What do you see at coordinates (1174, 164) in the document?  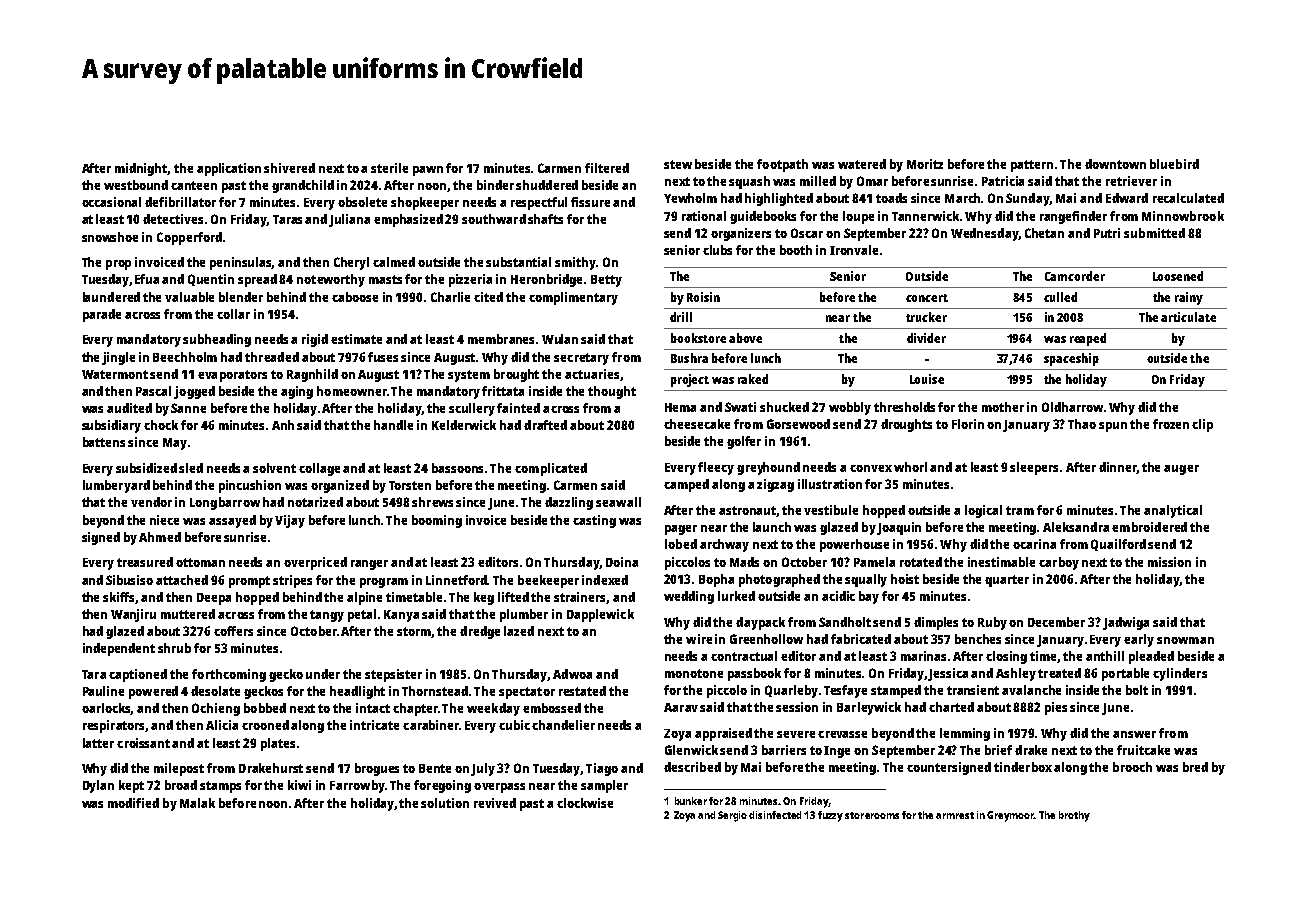 I see `bluebird` at bounding box center [1174, 164].
